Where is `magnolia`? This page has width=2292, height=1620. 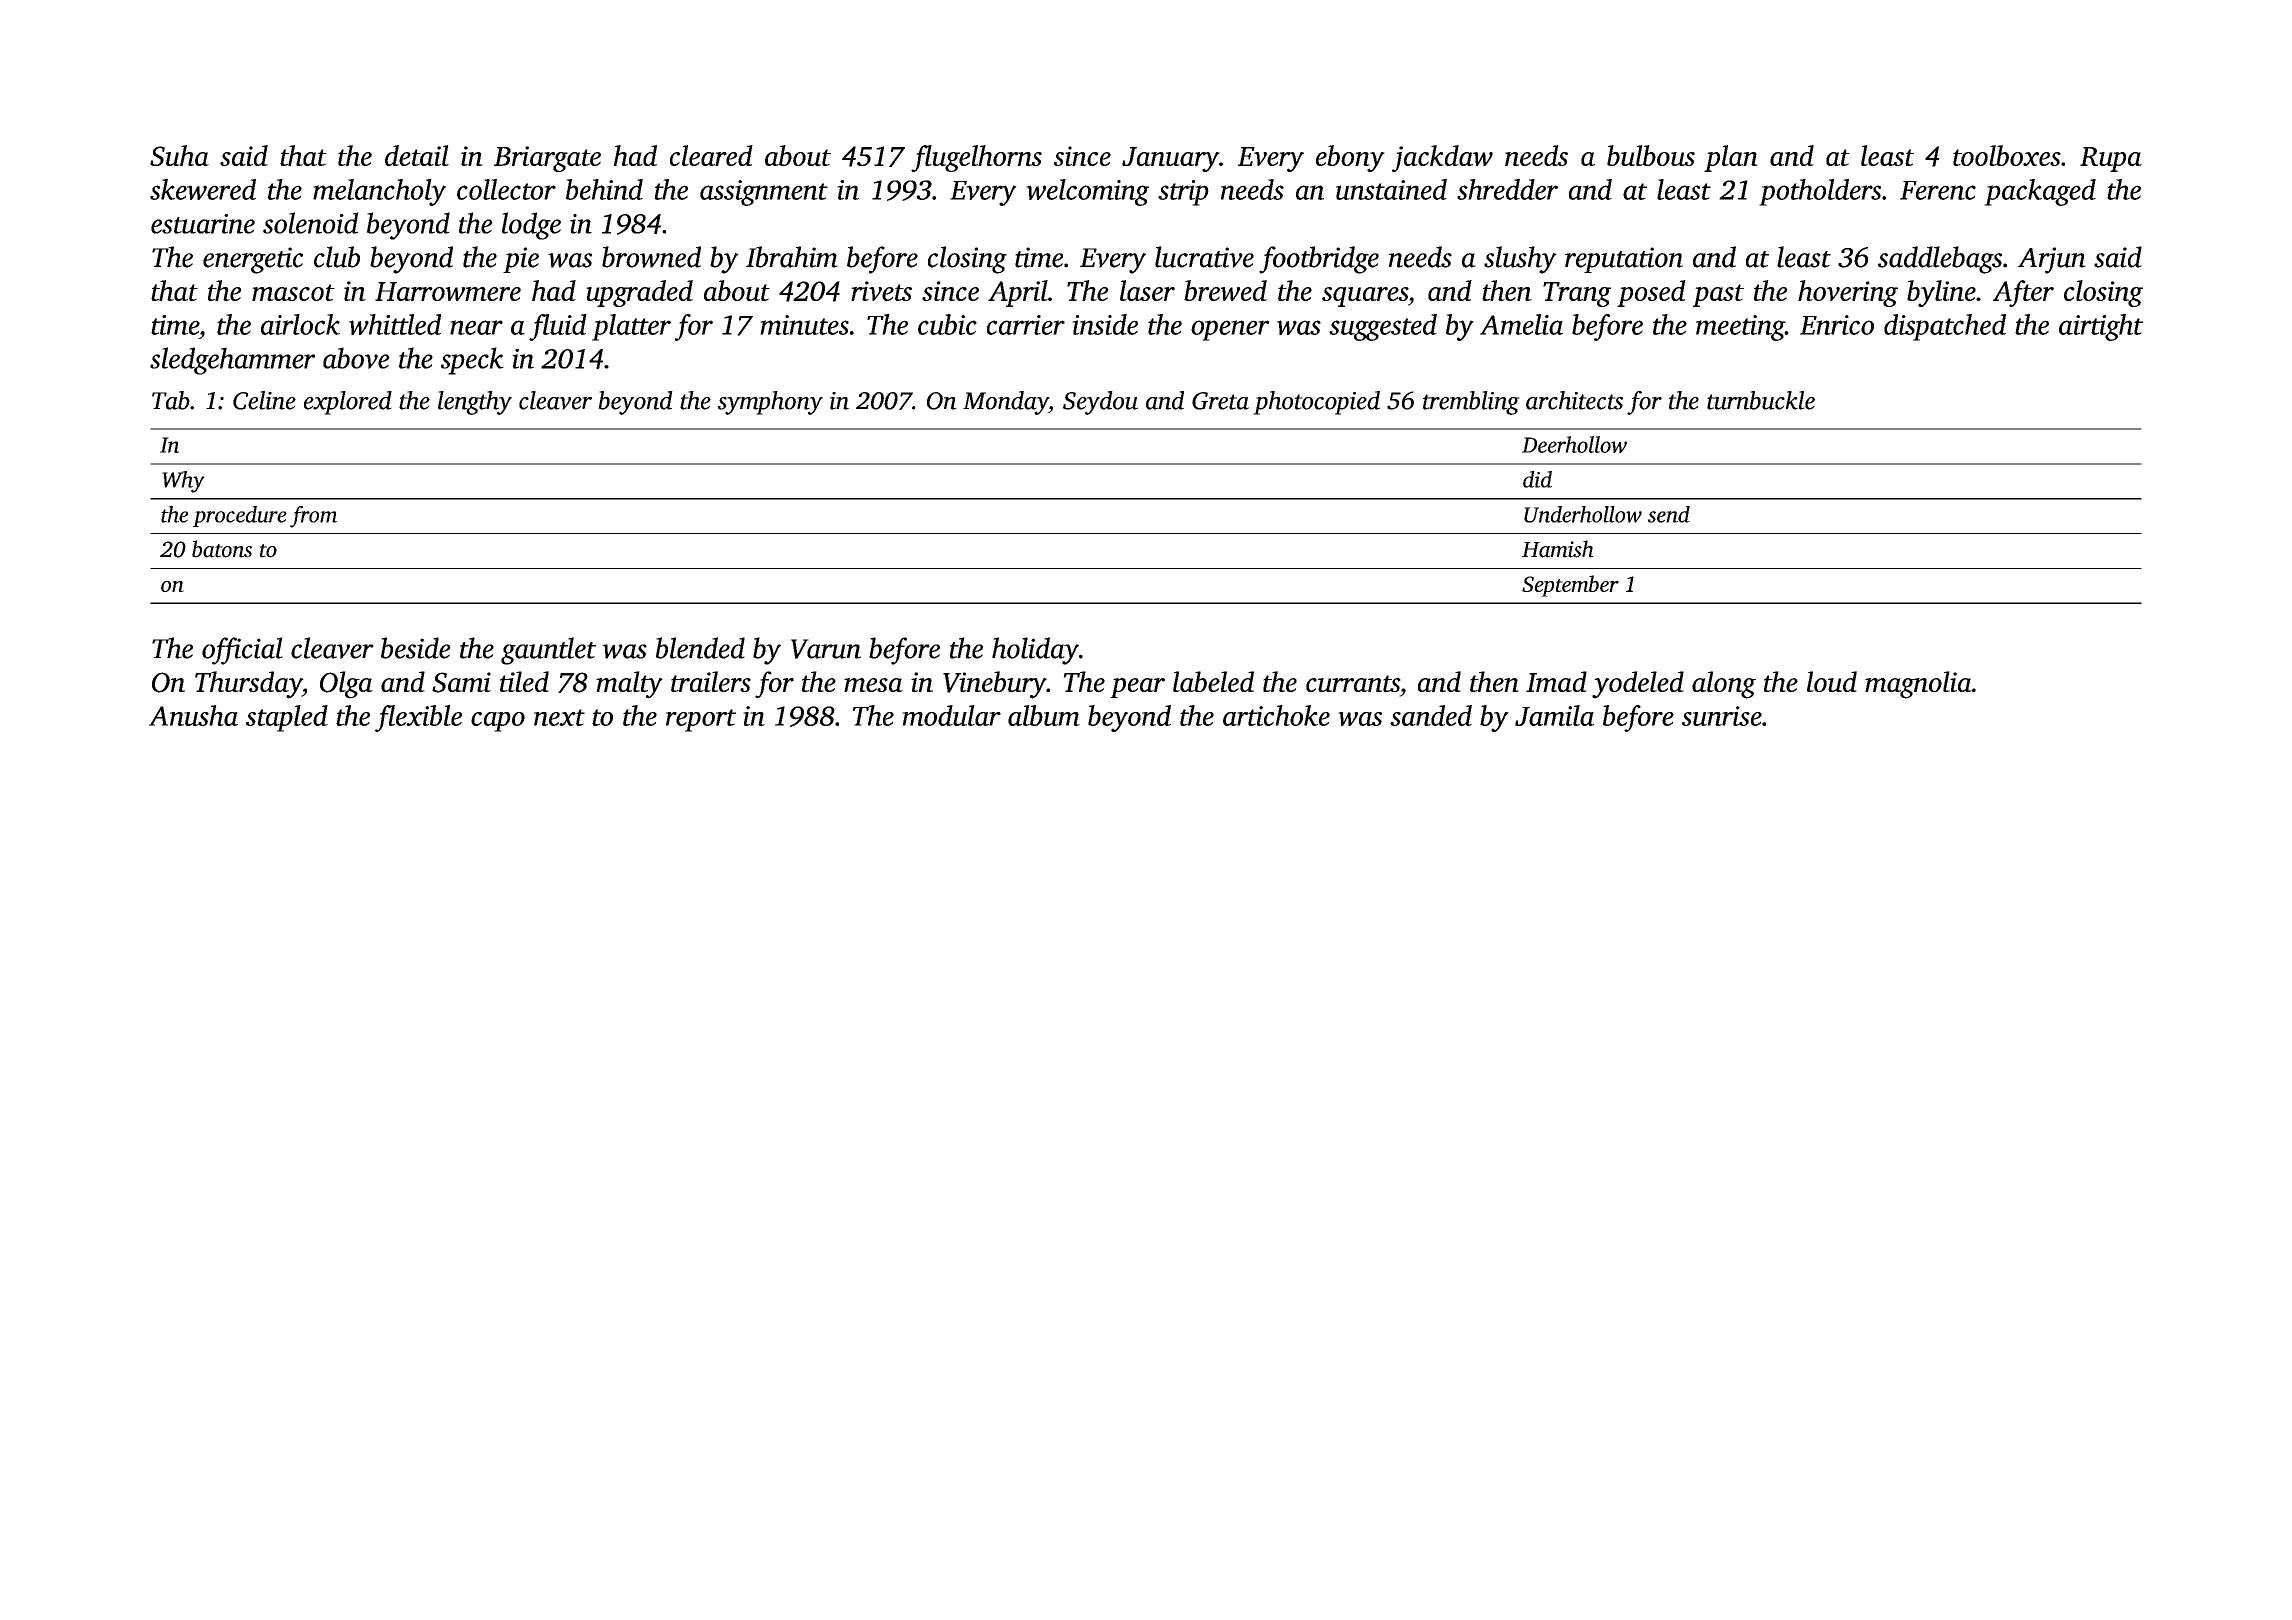
magnolia is located at coordinates (1918, 685).
